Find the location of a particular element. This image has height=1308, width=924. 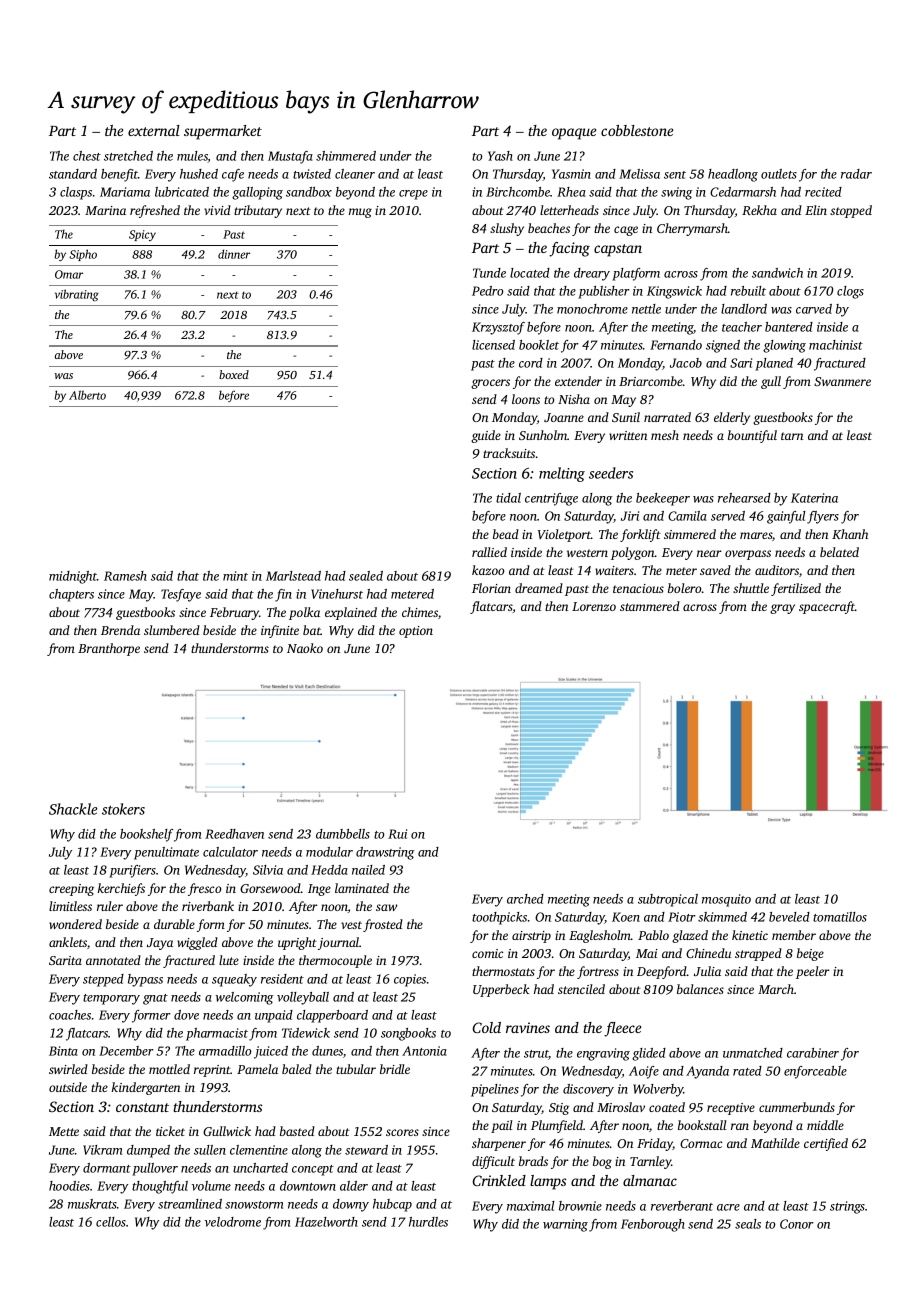

airstrip is located at coordinates (531, 937).
